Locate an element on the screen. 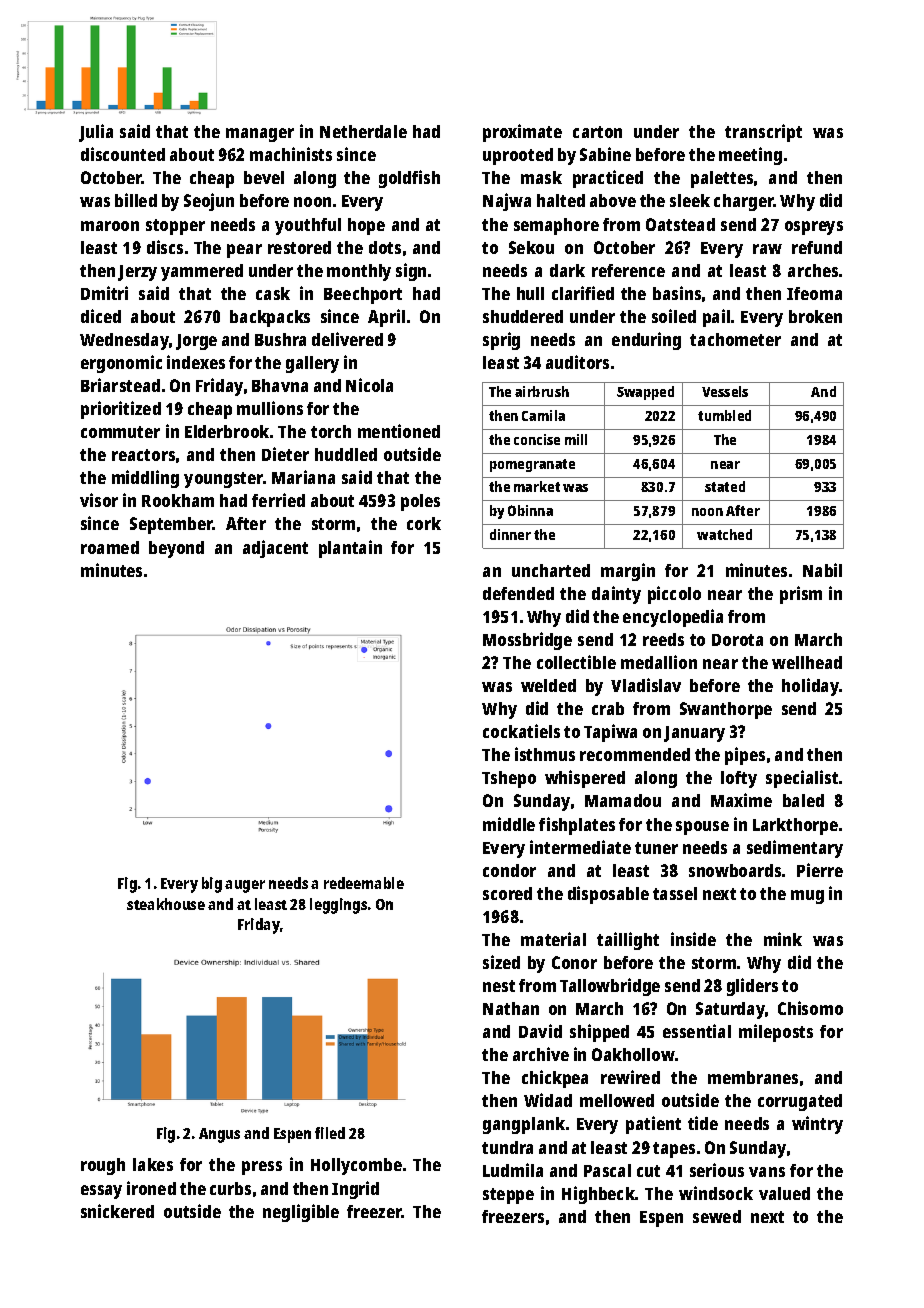 This screenshot has width=924, height=1308. fishplates is located at coordinates (577, 826).
